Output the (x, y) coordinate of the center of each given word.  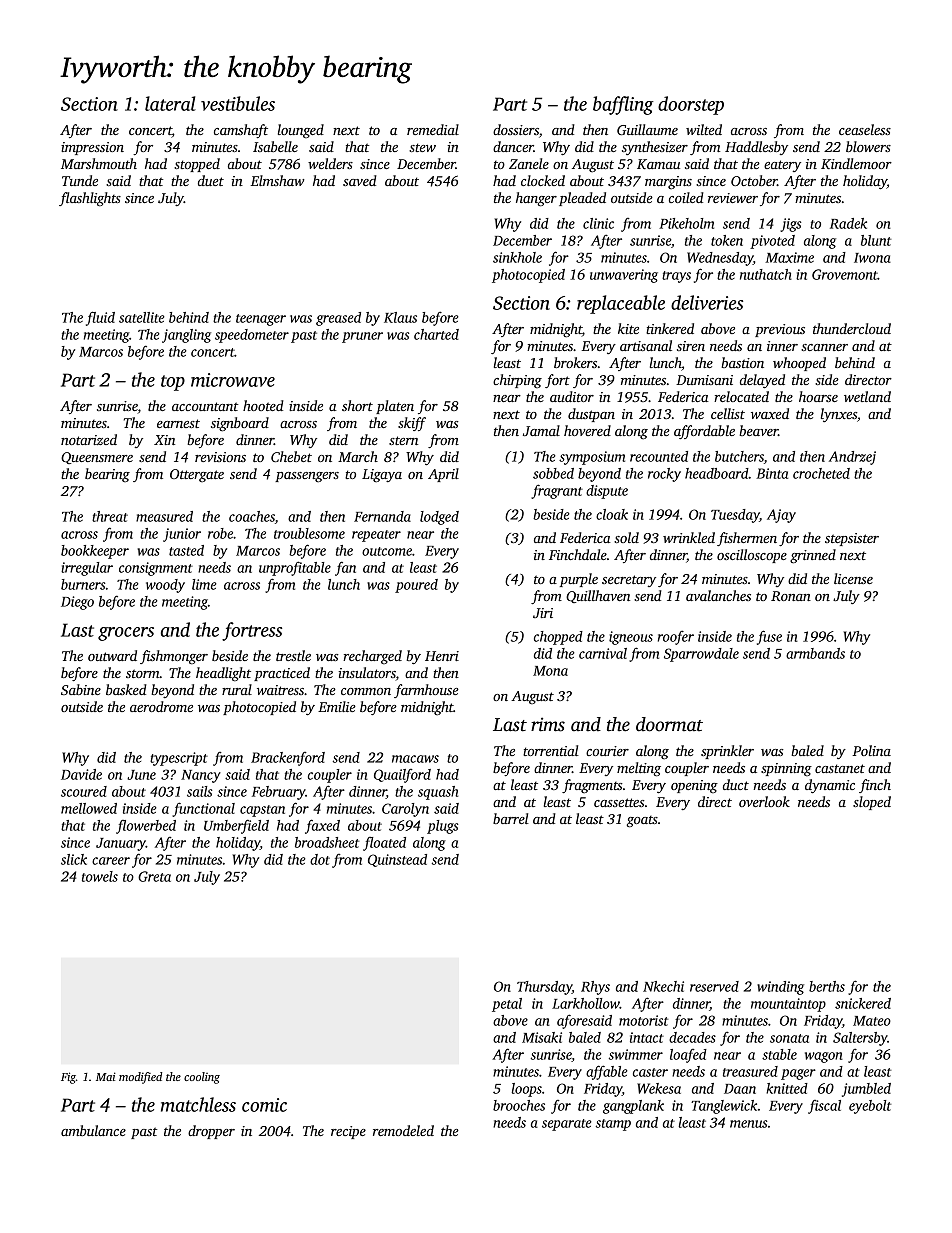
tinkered (670, 328)
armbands (815, 653)
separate (567, 1125)
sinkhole (517, 257)
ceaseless (865, 129)
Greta (154, 876)
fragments (592, 786)
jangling (186, 336)
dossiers (516, 129)
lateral (170, 103)
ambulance (93, 1130)
